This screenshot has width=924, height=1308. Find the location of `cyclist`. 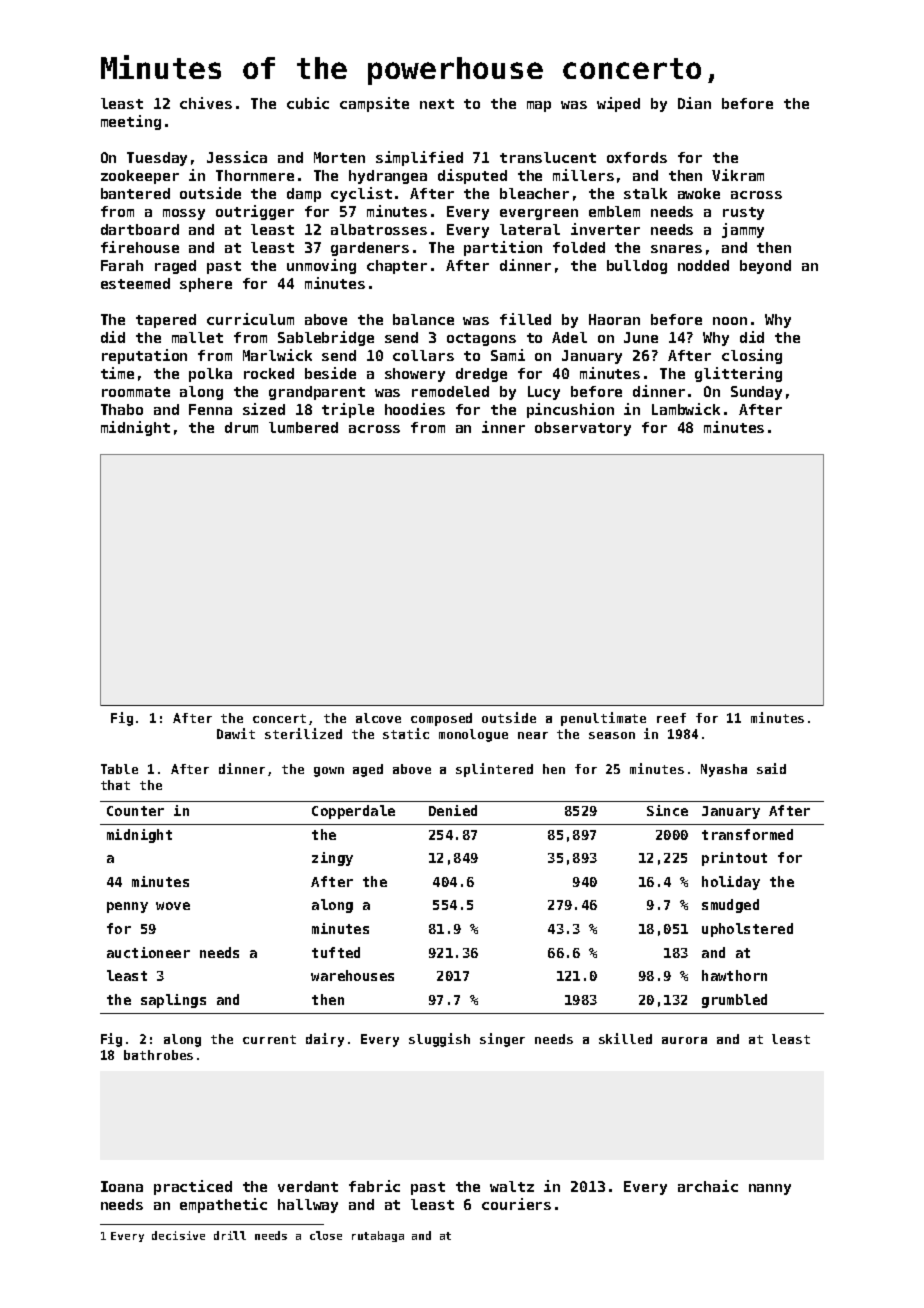

cyclist is located at coordinates (361, 194).
